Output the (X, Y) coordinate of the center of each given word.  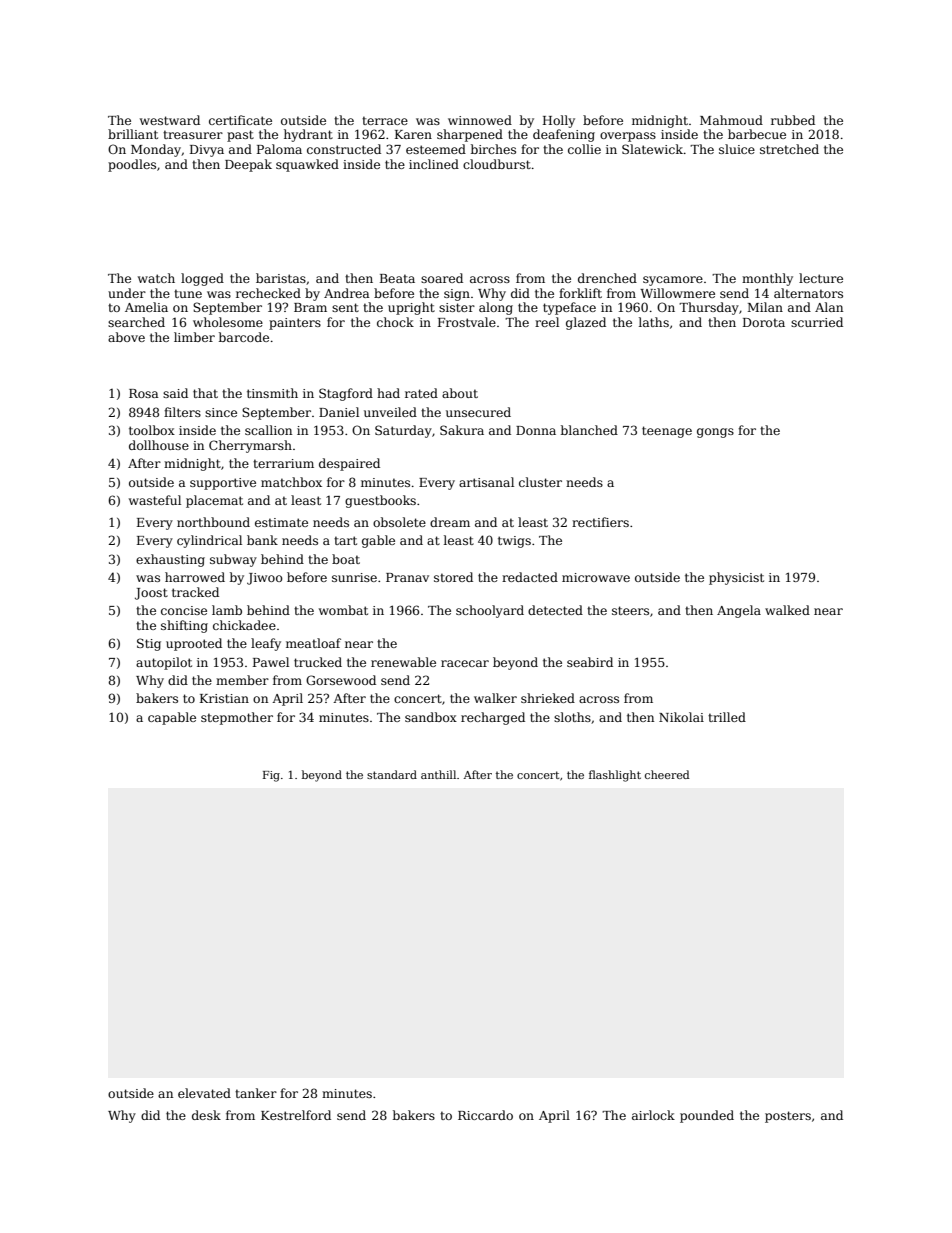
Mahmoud (731, 120)
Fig (271, 776)
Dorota (764, 322)
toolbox (152, 430)
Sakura (462, 430)
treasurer (193, 134)
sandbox (431, 717)
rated (421, 393)
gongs (715, 433)
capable (172, 718)
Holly (559, 121)
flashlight (615, 776)
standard (392, 774)
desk (206, 1115)
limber (194, 337)
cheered (667, 774)
